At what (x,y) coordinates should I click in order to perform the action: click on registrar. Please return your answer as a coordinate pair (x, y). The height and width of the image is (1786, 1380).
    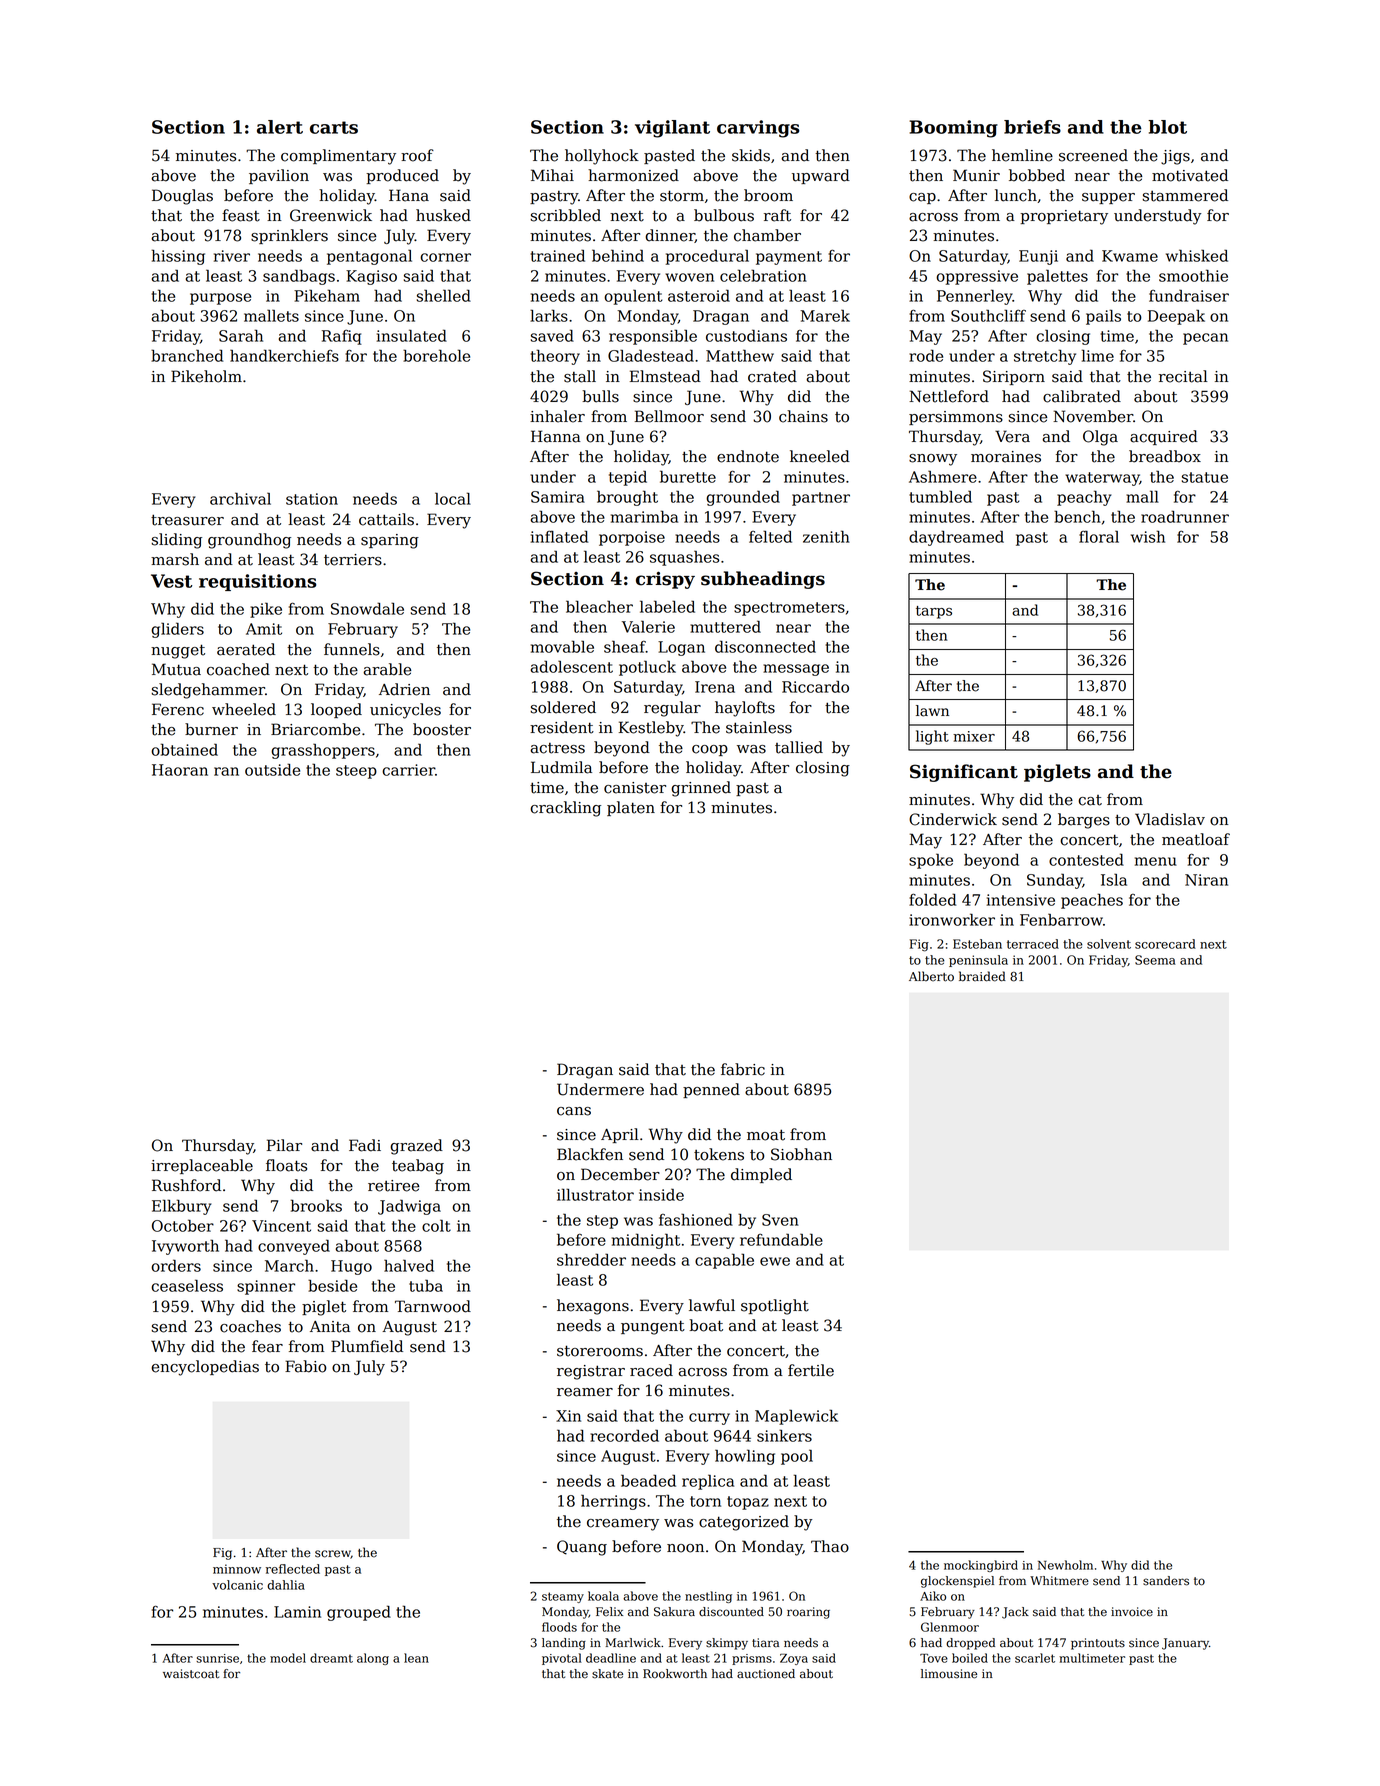
    Looking at the image, I should click on (591, 1372).
